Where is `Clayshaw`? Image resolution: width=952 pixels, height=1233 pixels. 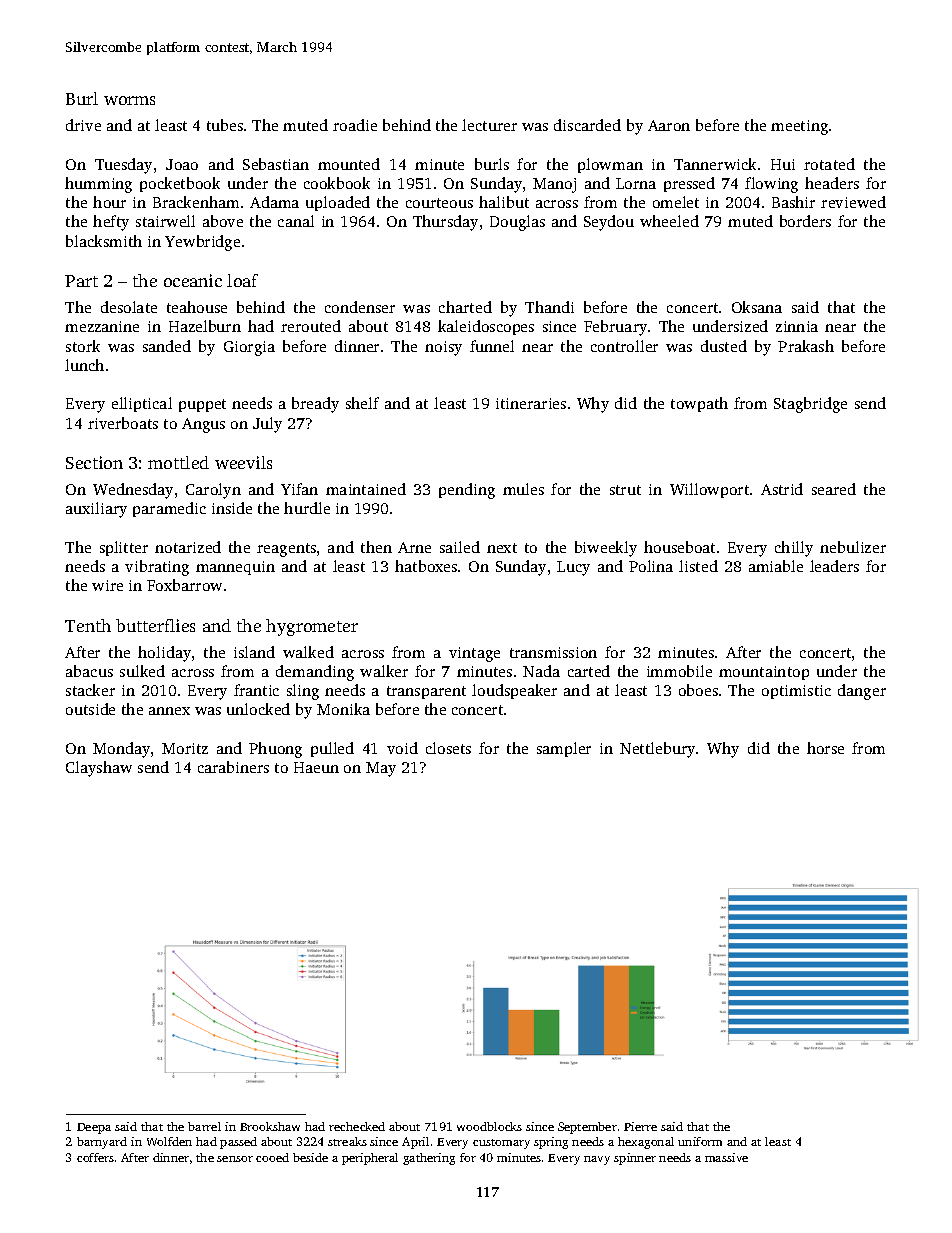 Clayshaw is located at coordinates (99, 769).
